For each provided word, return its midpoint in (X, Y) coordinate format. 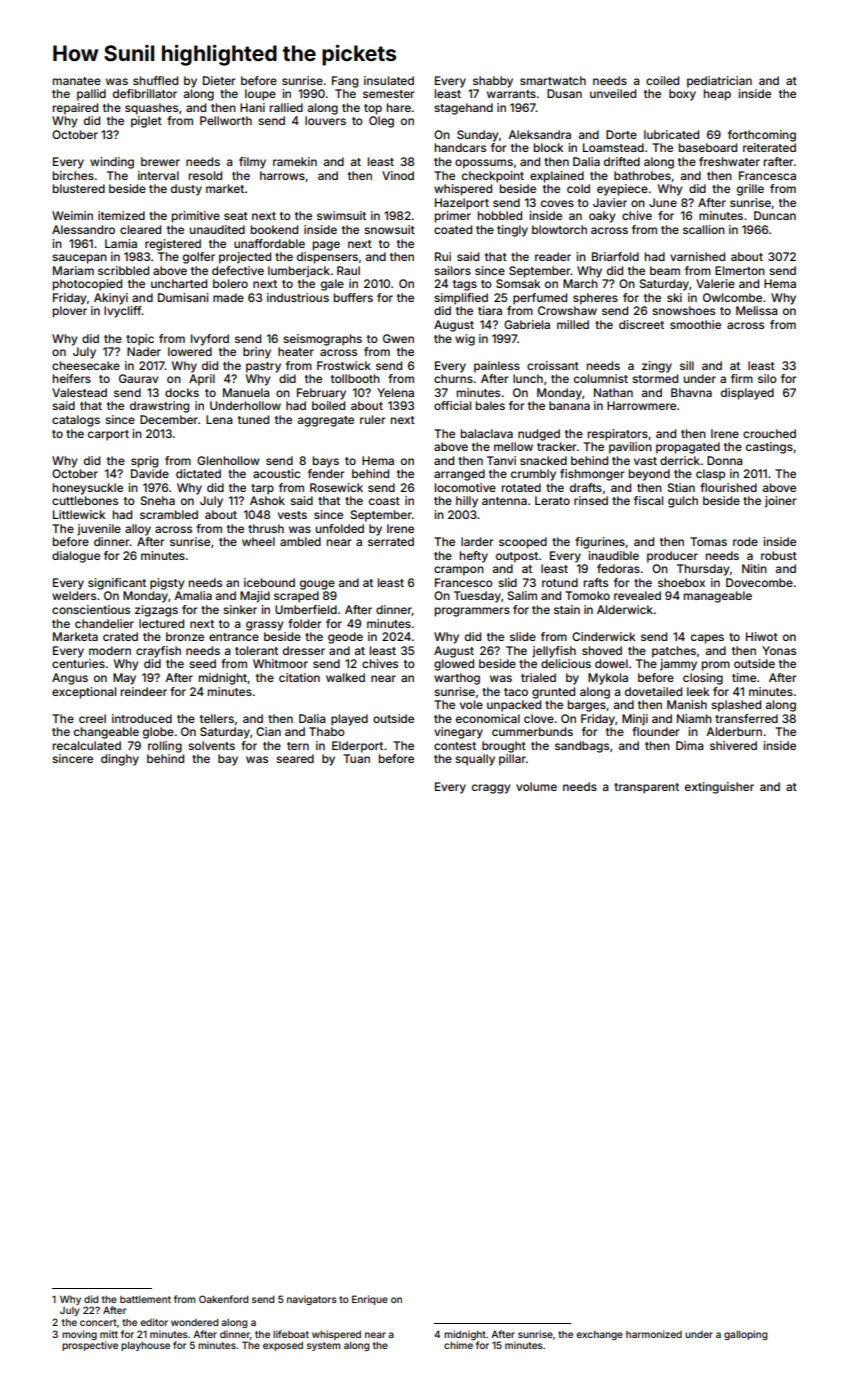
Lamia (121, 243)
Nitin (754, 568)
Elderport (357, 747)
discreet (641, 324)
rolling (165, 747)
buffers (353, 297)
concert (98, 1322)
